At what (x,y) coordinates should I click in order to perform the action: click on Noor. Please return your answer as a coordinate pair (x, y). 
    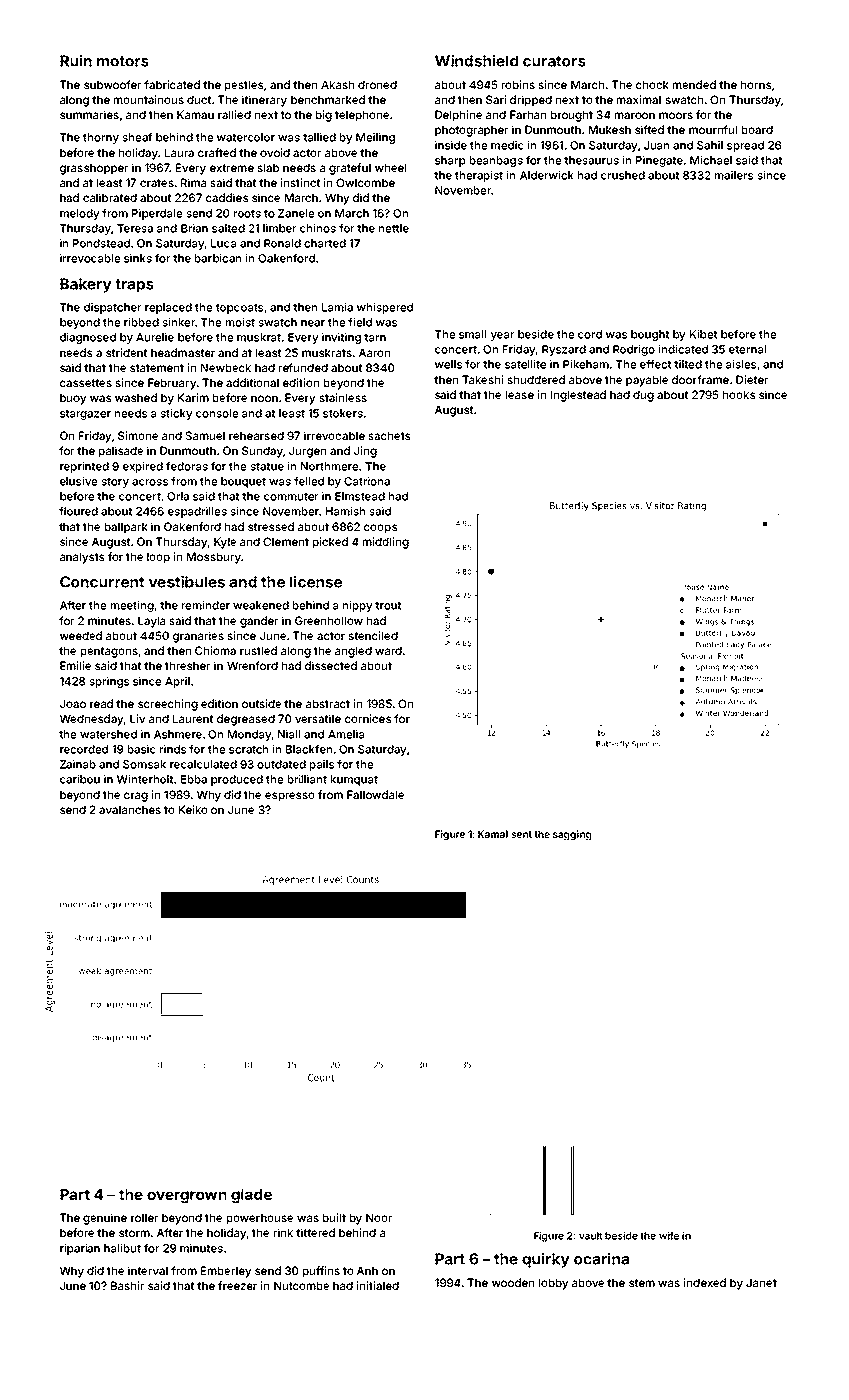
    Looking at the image, I should click on (379, 1217).
